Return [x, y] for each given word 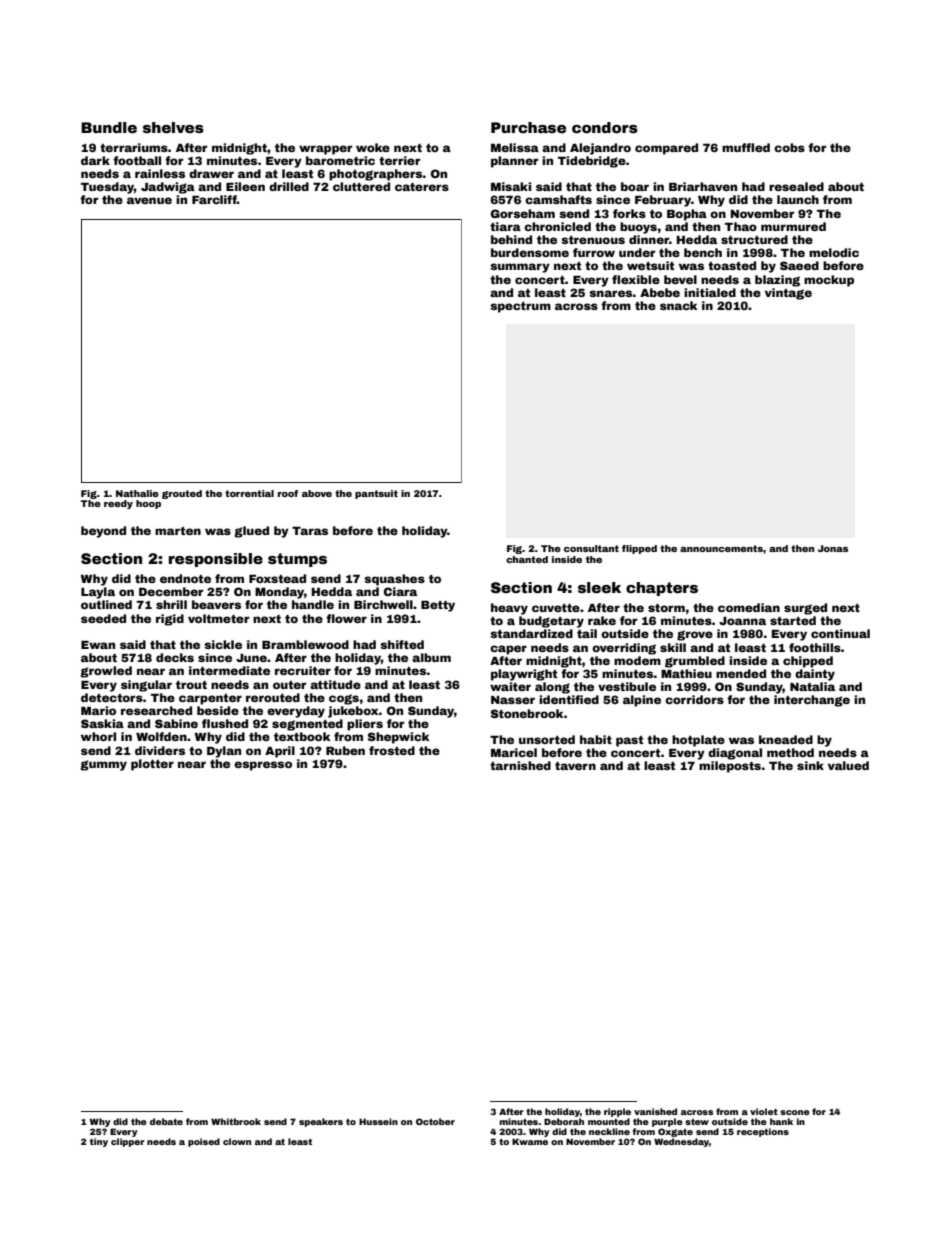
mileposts [730, 767]
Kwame [530, 1141]
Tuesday [107, 188]
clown [237, 1141]
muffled [746, 147]
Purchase [528, 127]
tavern [575, 766]
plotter [152, 765]
